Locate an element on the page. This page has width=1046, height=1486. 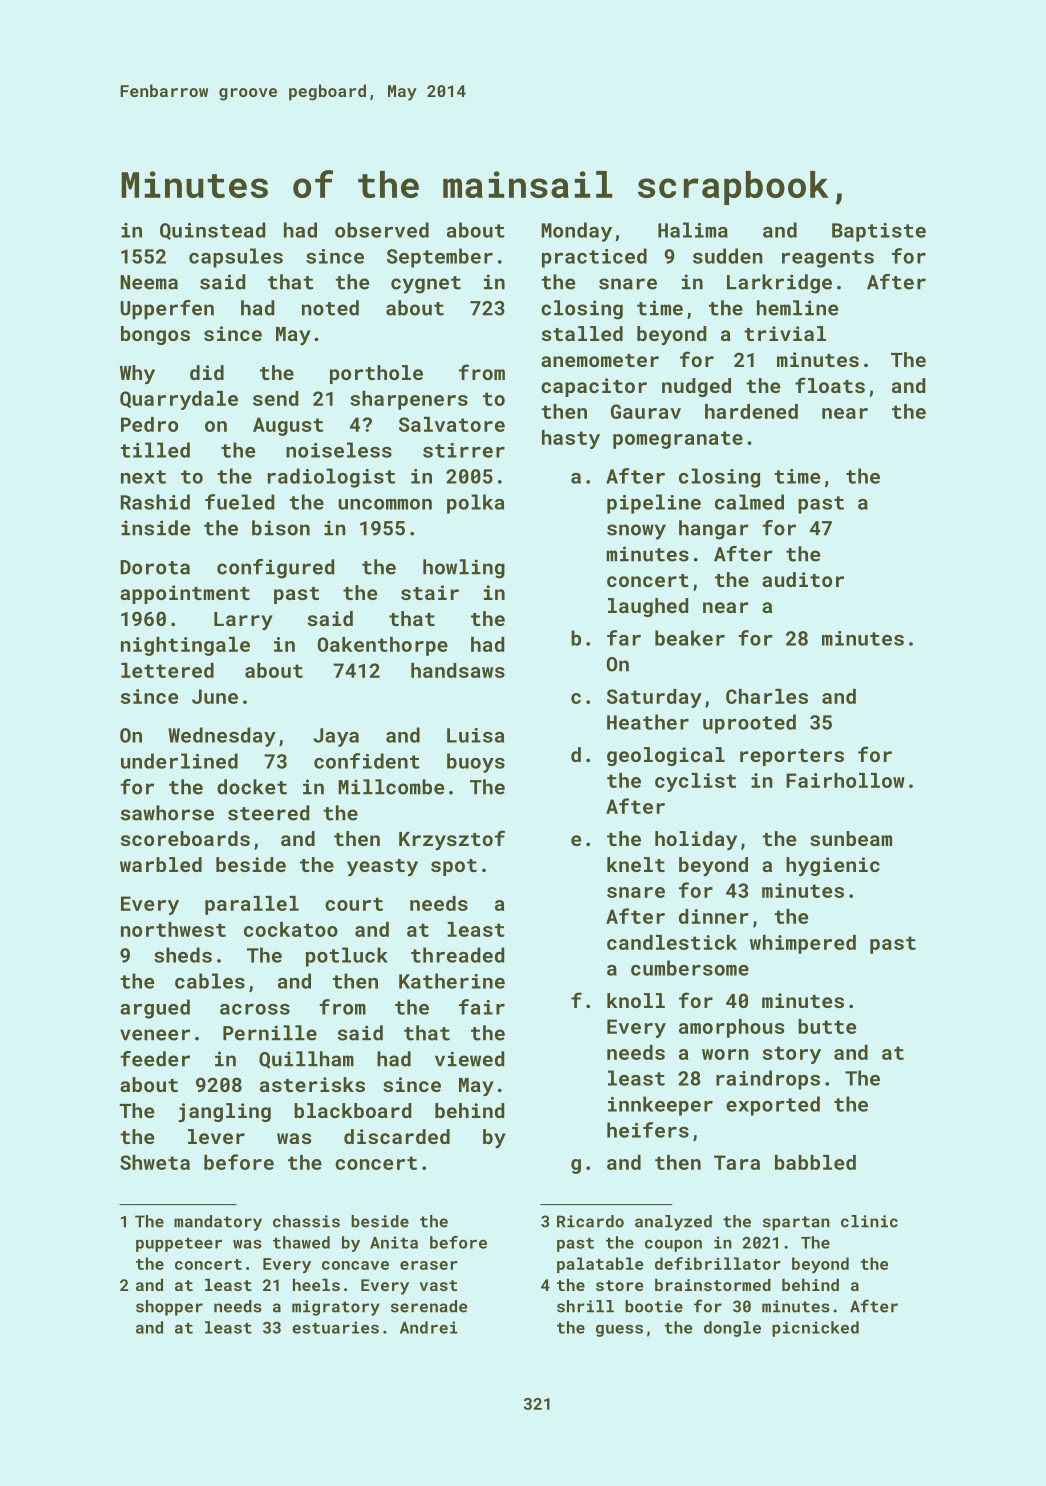
Shweta is located at coordinates (155, 1162).
